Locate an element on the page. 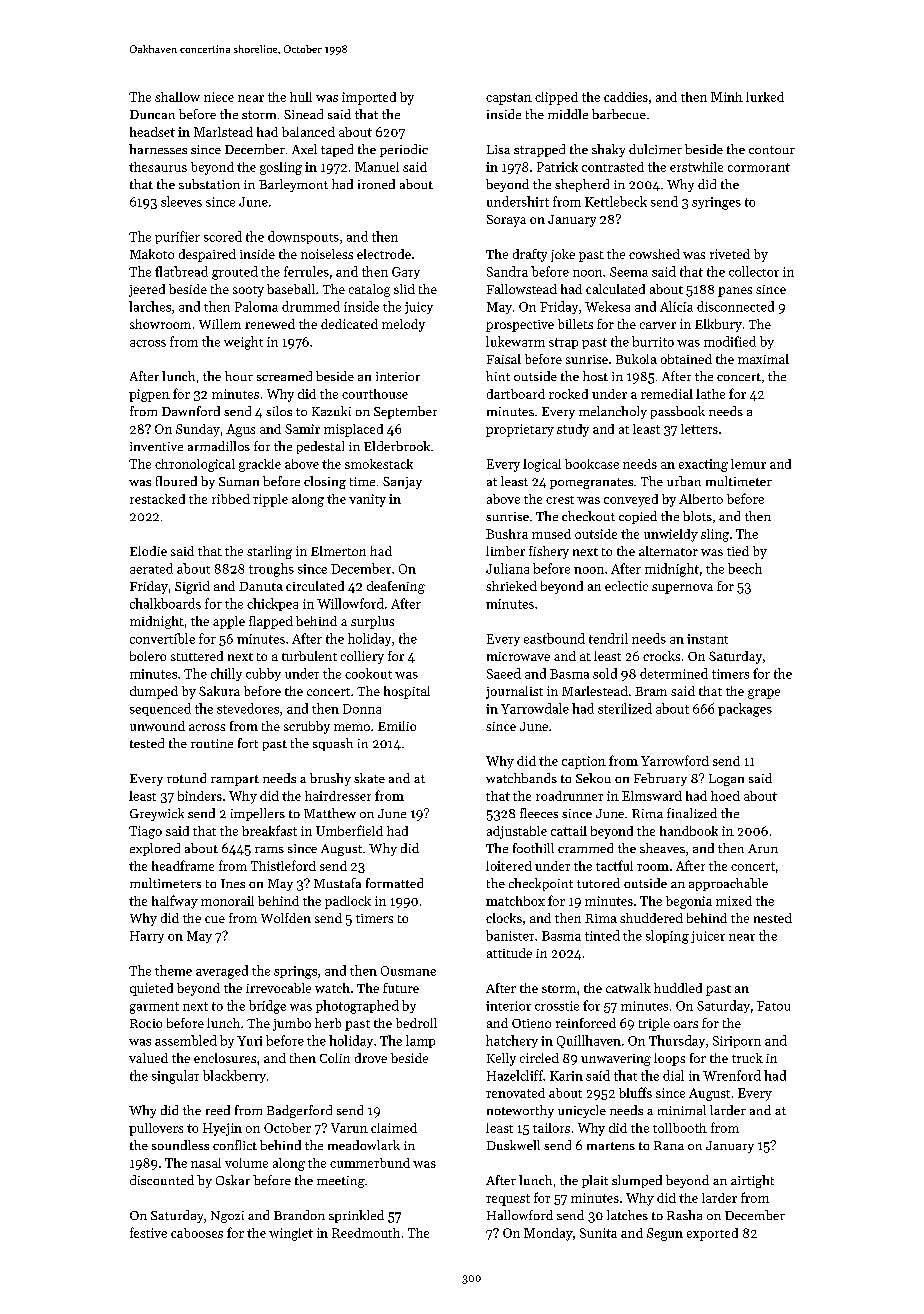  panes is located at coordinates (735, 292).
